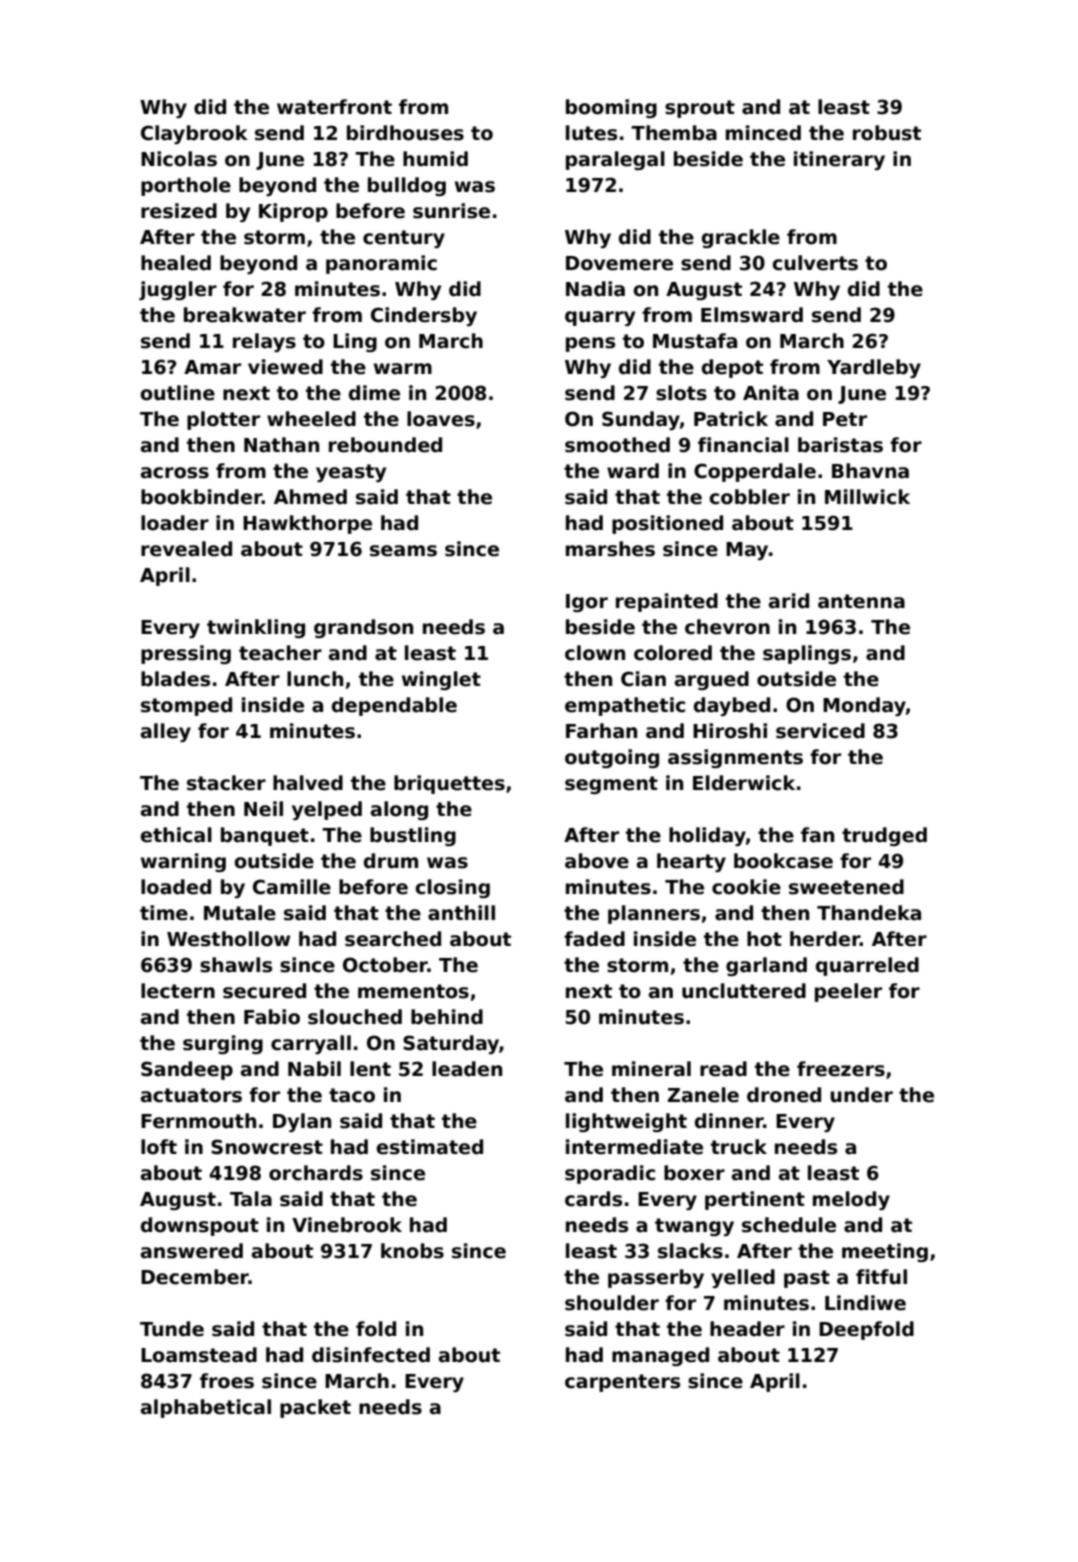 The width and height of the image is (1078, 1562). I want to click on time, so click(164, 913).
